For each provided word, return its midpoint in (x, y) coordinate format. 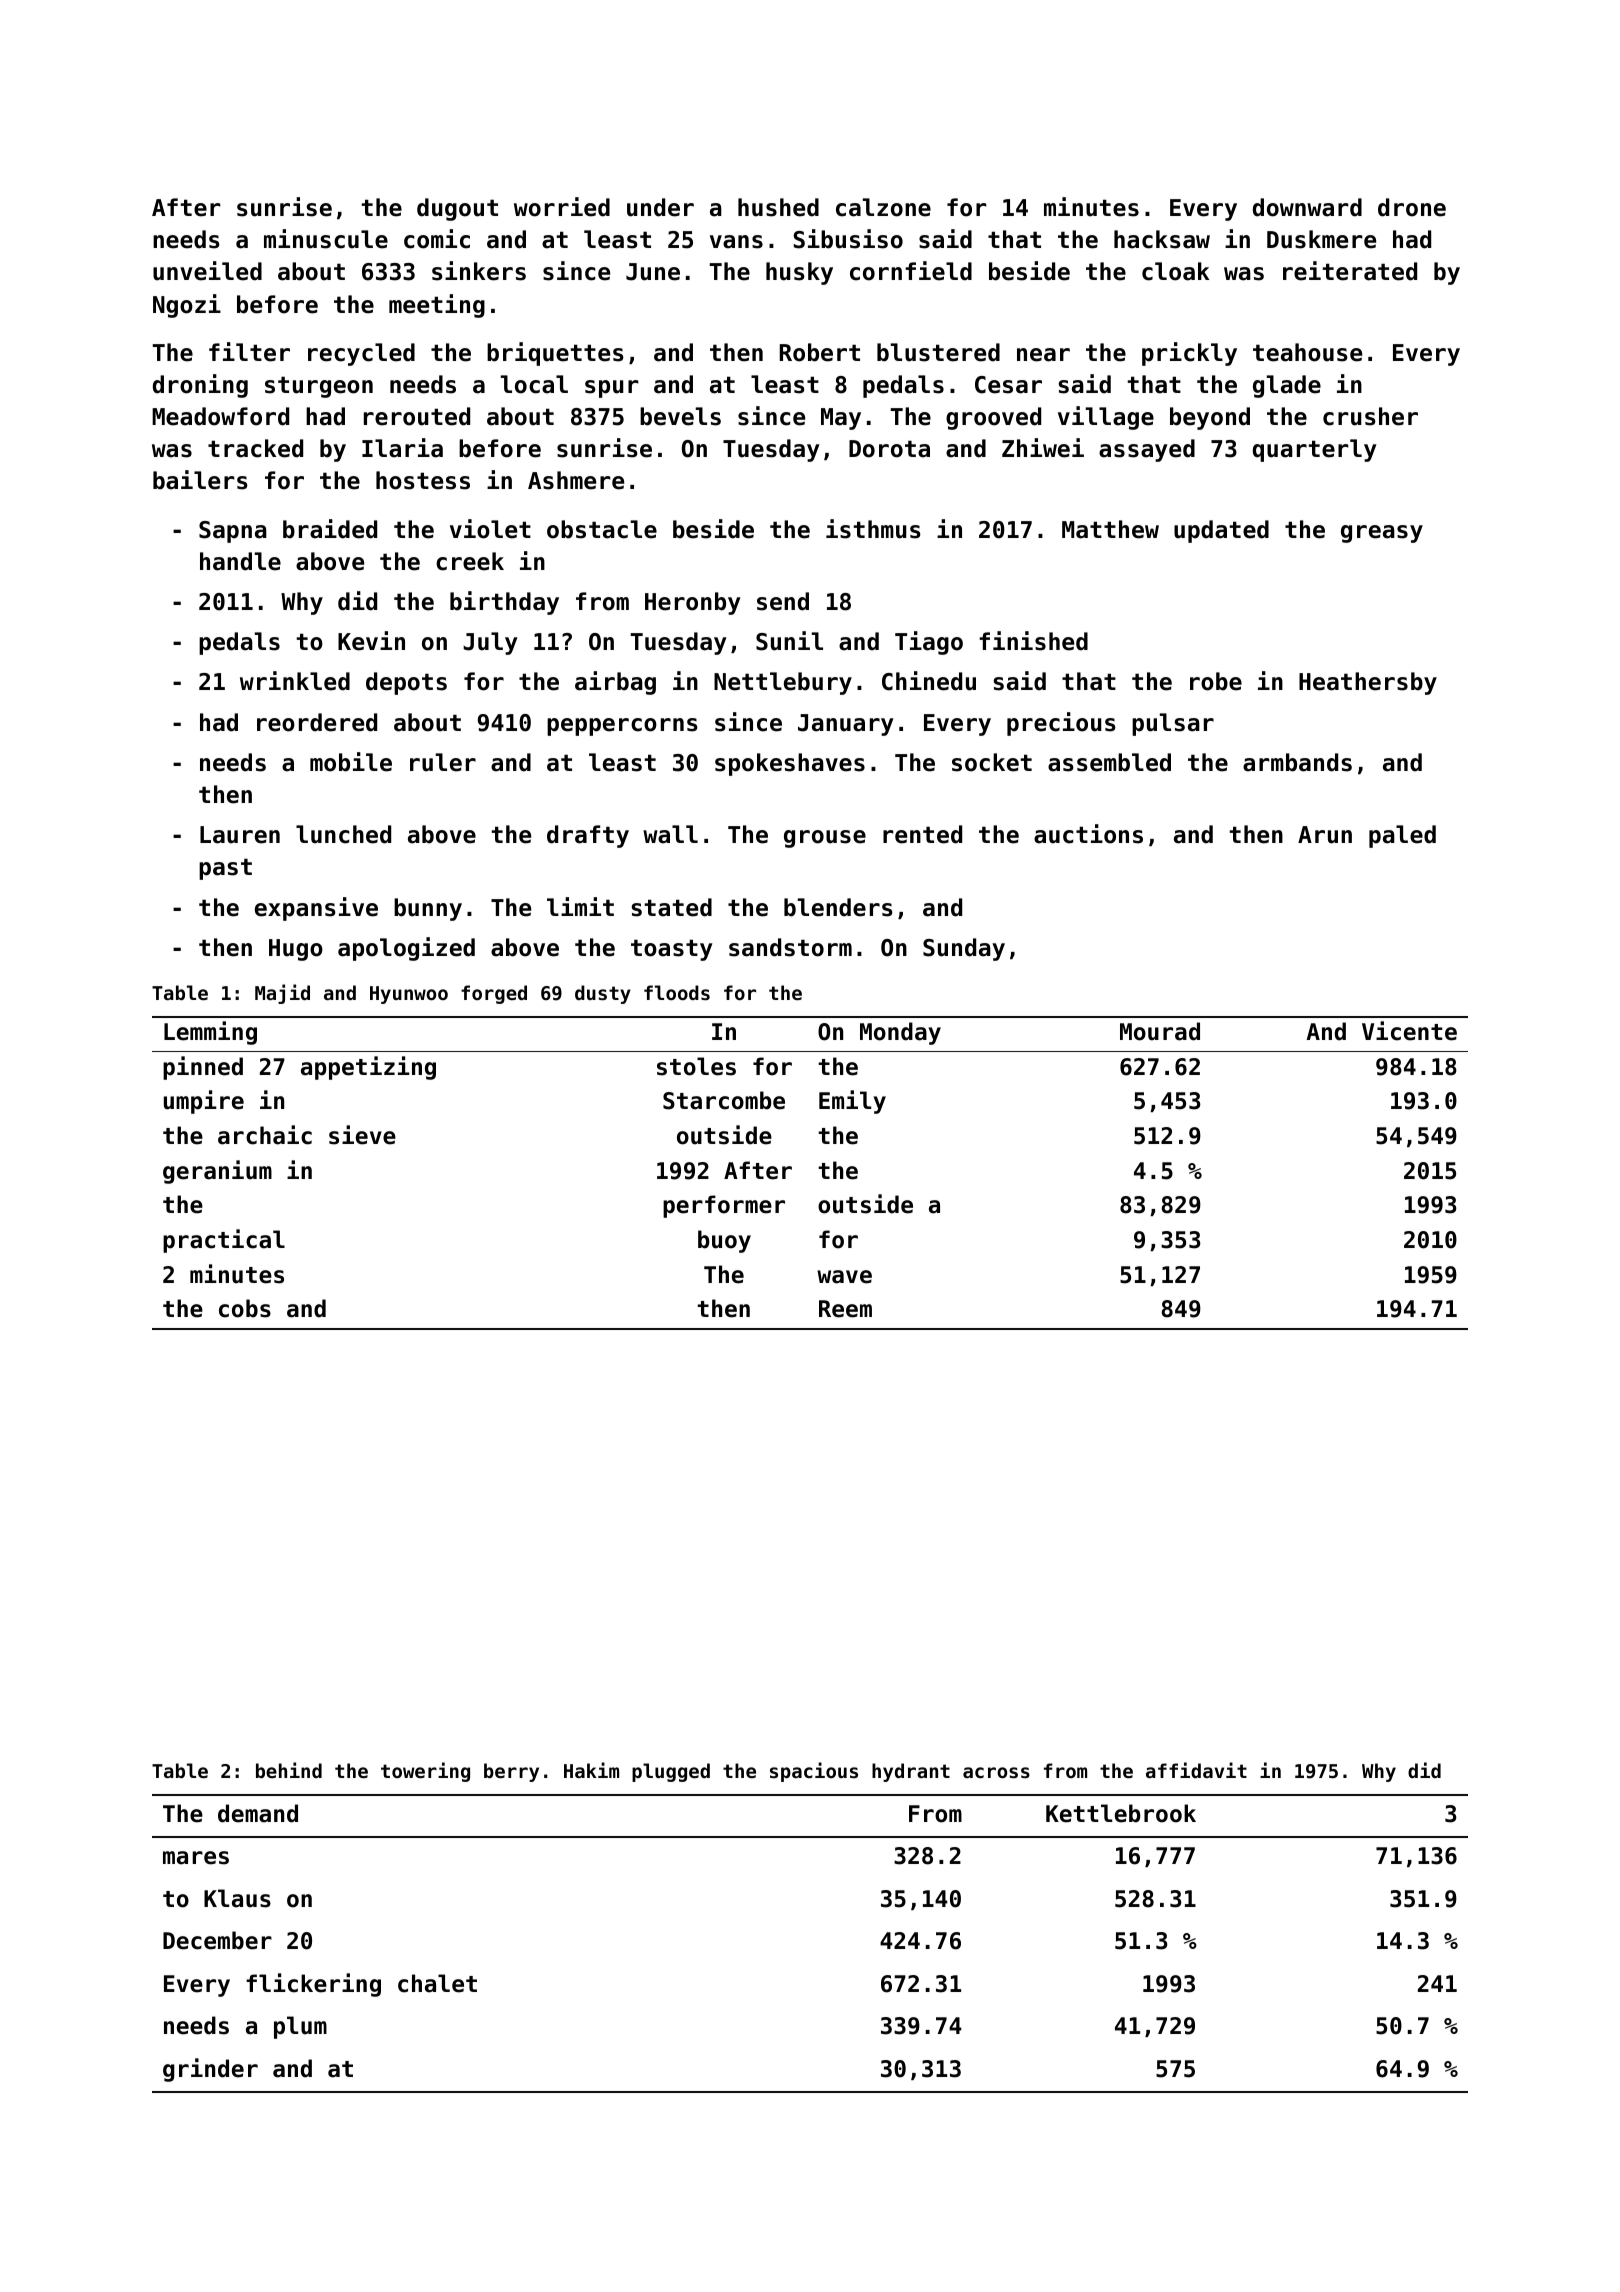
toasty (672, 950)
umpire (204, 1102)
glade (1287, 386)
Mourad (1160, 1031)
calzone (883, 207)
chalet (437, 1983)
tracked (255, 448)
